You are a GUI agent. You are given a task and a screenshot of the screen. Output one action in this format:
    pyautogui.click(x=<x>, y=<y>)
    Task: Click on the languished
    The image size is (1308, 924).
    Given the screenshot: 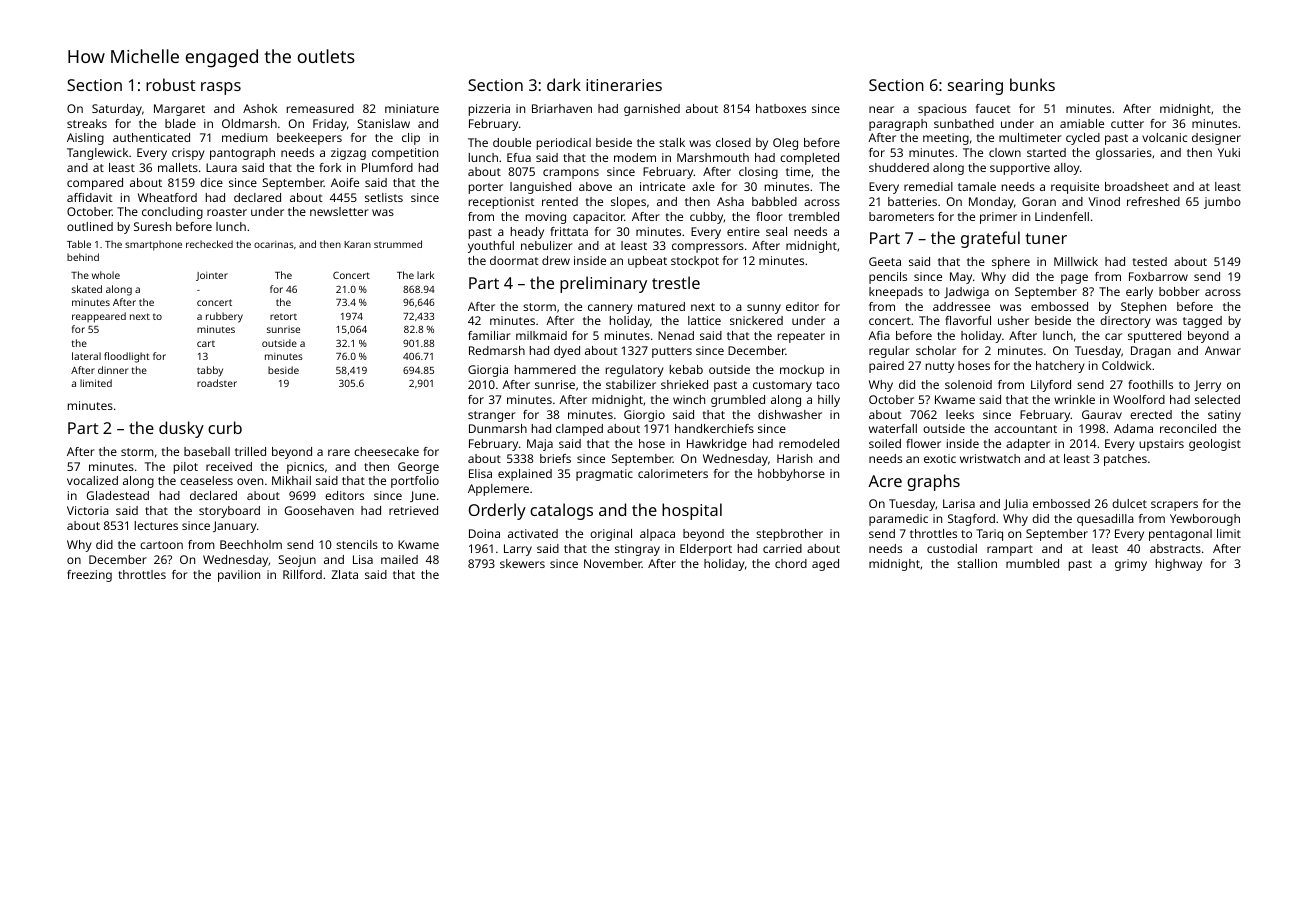 What is the action you would take?
    pyautogui.click(x=540, y=188)
